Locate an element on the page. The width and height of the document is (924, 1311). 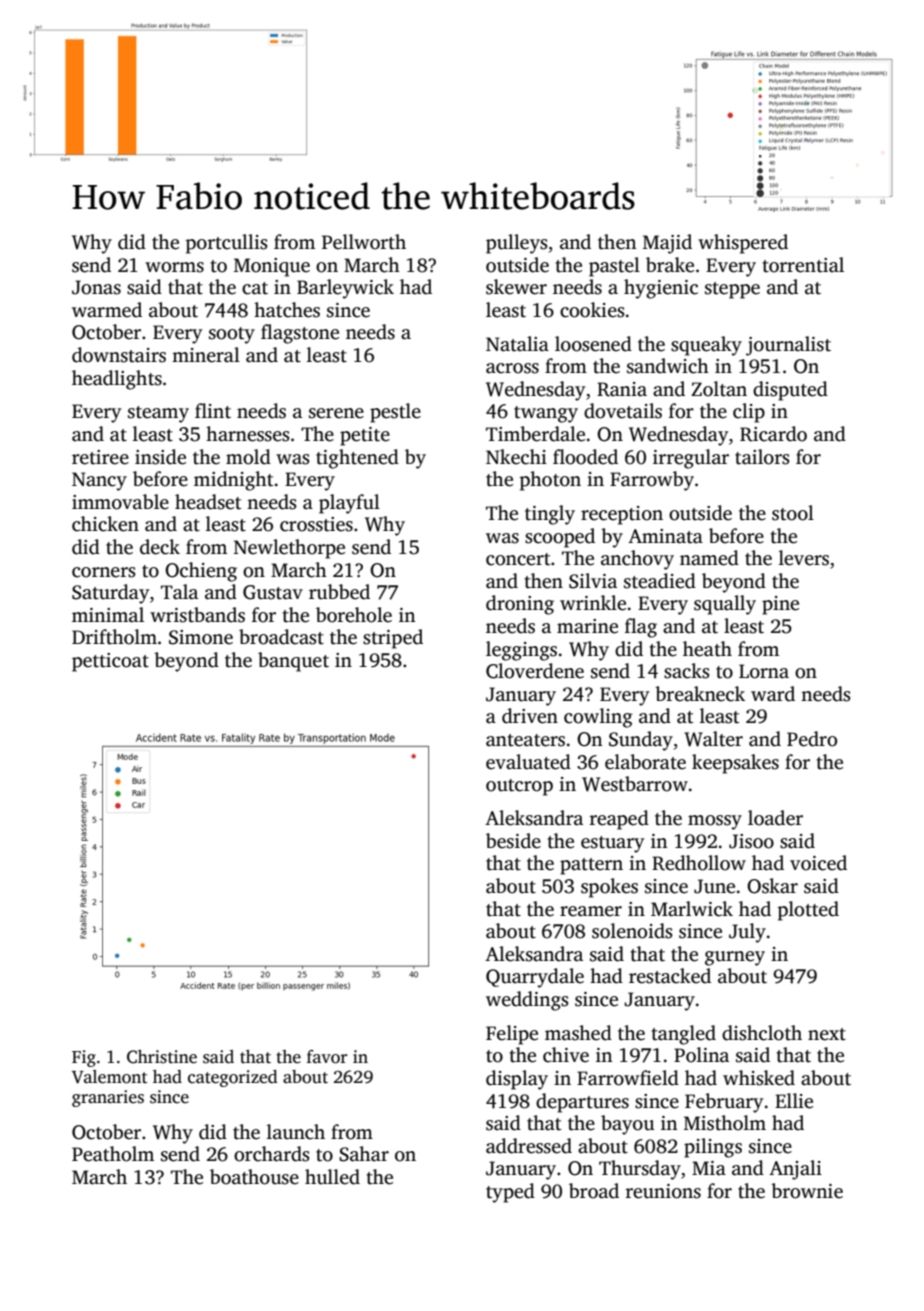
stool is located at coordinates (793, 513).
